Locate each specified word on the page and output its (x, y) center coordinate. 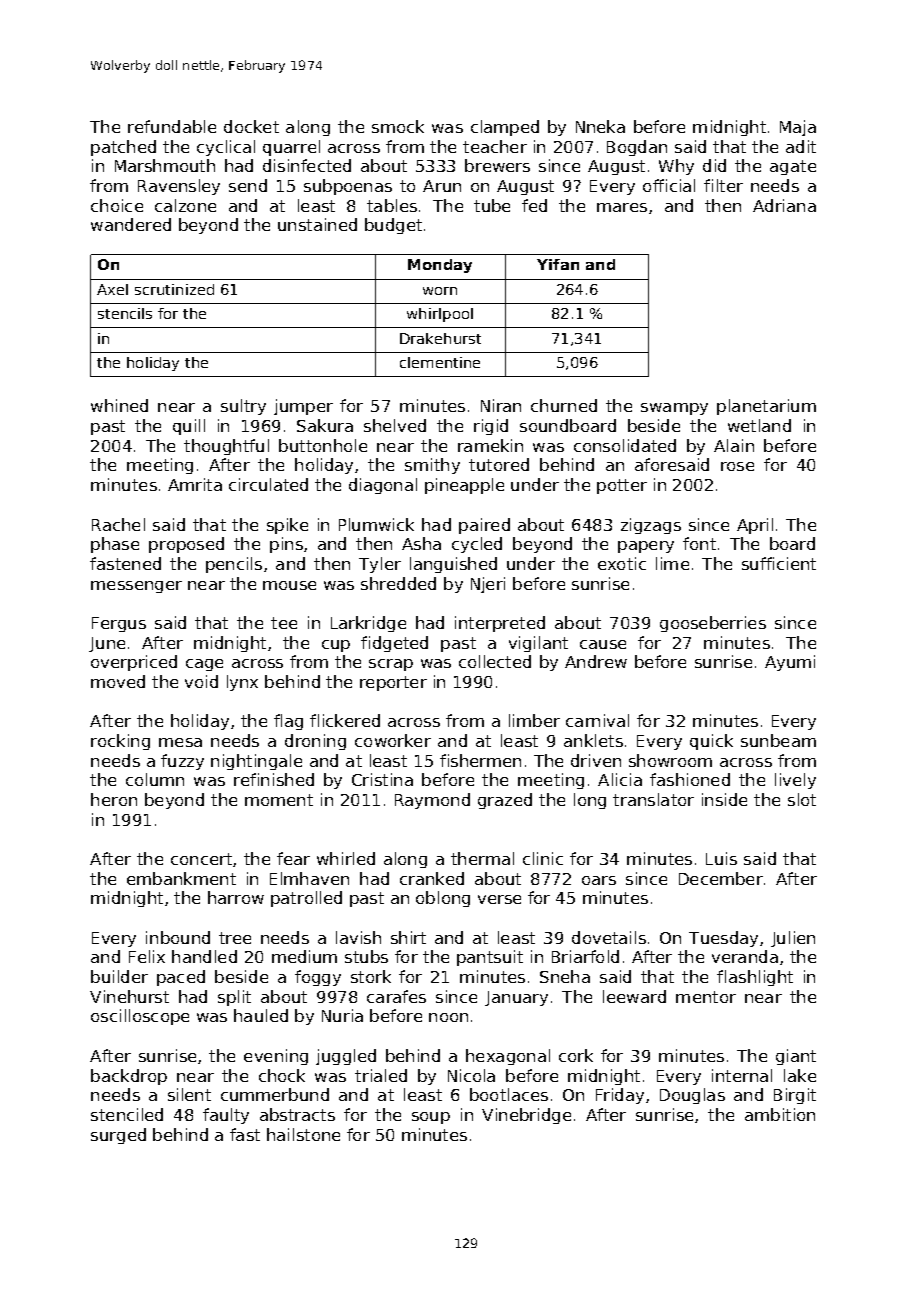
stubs (366, 956)
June (107, 644)
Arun (442, 186)
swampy (674, 409)
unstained (317, 224)
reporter (393, 683)
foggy (318, 978)
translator (653, 799)
